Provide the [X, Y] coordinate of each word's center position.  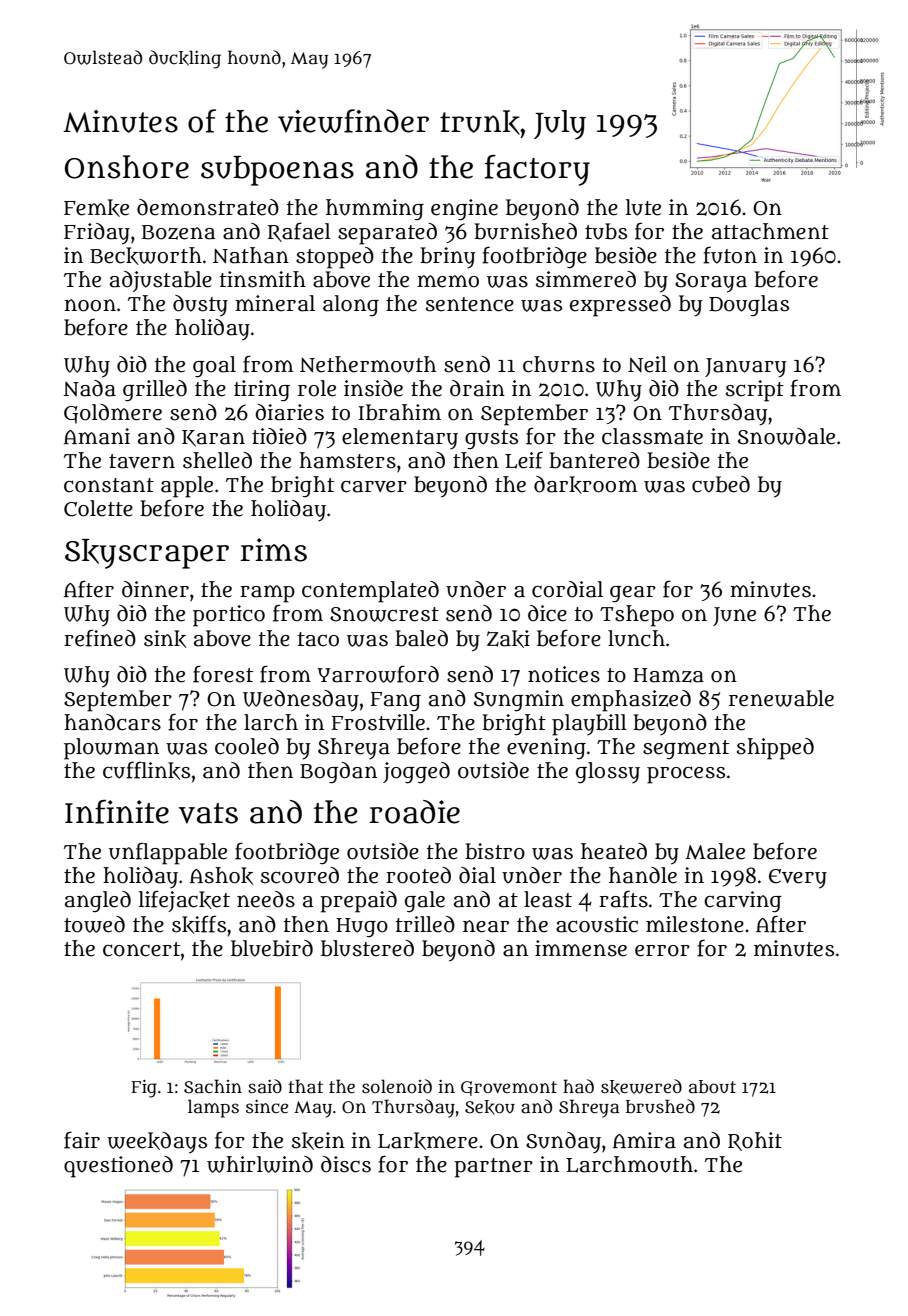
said [265, 1086]
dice [547, 613]
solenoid [397, 1086]
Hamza [668, 675]
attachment [770, 231]
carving [743, 902]
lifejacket [184, 901]
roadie [414, 812]
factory [537, 170]
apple [187, 487]
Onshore [127, 167]
